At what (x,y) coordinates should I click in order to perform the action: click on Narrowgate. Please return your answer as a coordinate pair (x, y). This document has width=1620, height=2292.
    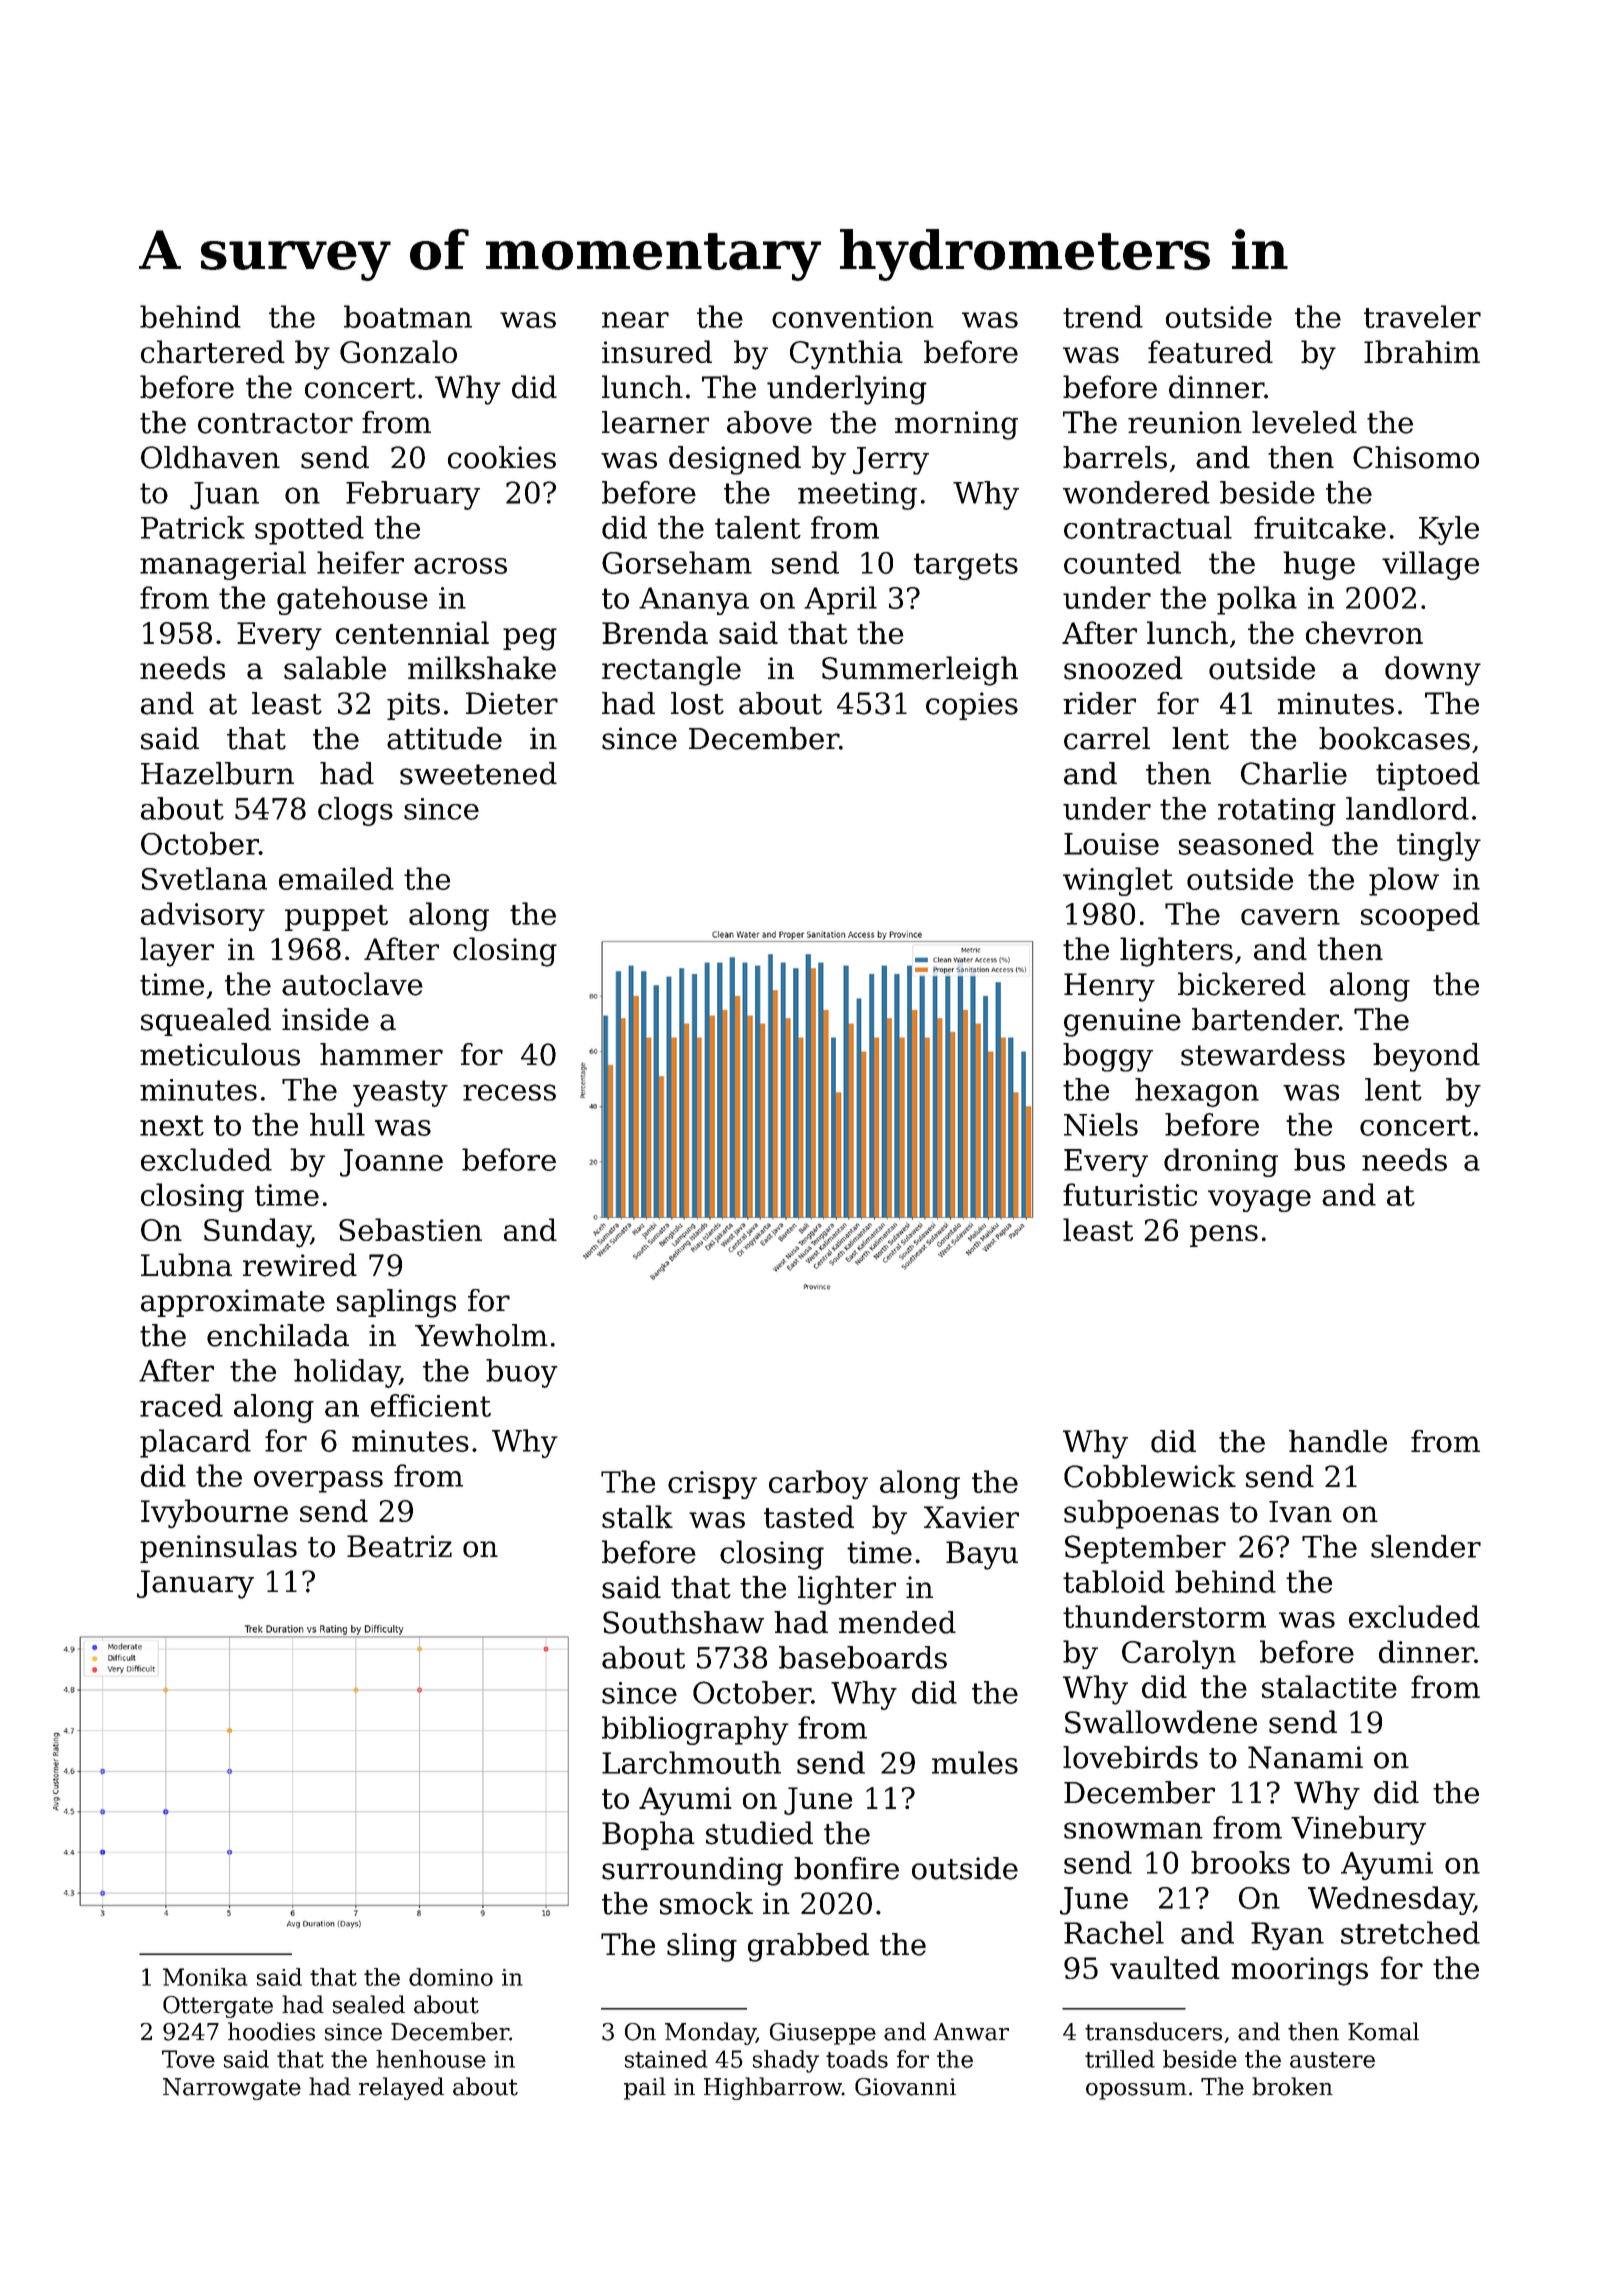
    Looking at the image, I should click on (232, 2089).
